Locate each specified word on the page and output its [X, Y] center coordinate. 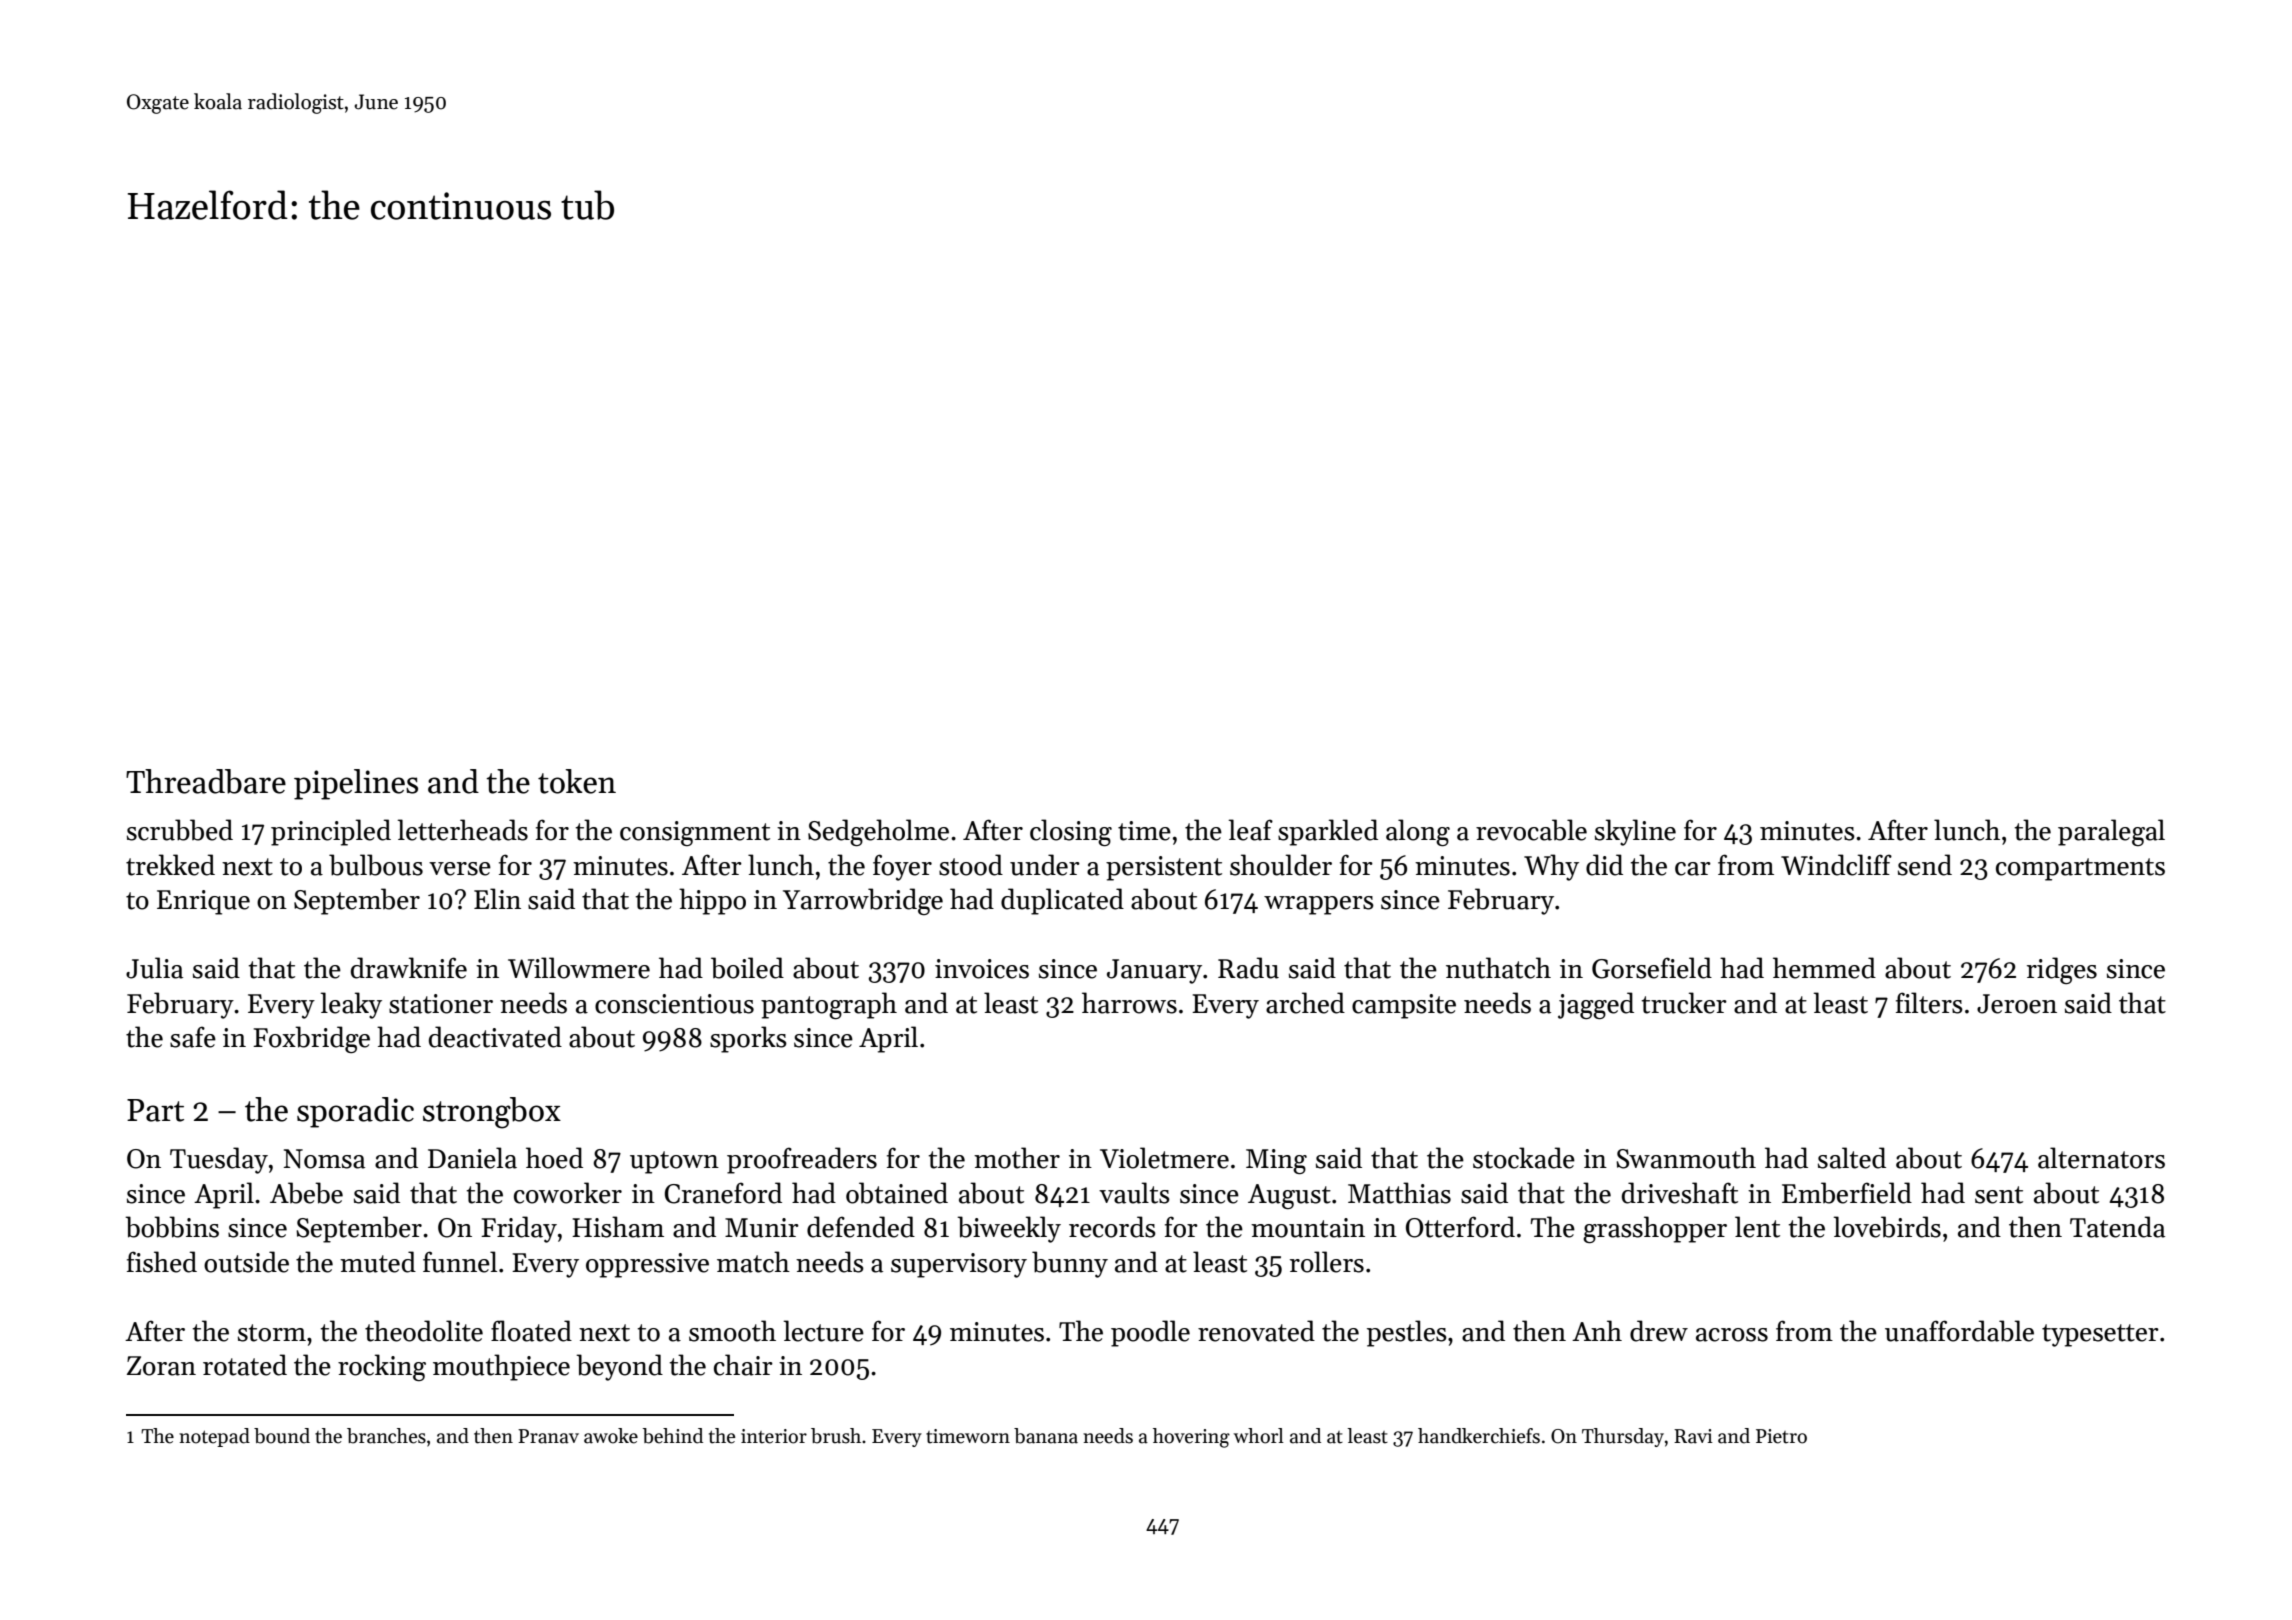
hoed [554, 1158]
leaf [1251, 830]
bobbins [172, 1227]
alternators [2101, 1158]
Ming [1276, 1161]
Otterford [1460, 1227]
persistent [1164, 868]
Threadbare [206, 781]
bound [282, 1436]
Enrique [203, 902]
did [1604, 865]
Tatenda [2117, 1227]
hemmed [1824, 968]
